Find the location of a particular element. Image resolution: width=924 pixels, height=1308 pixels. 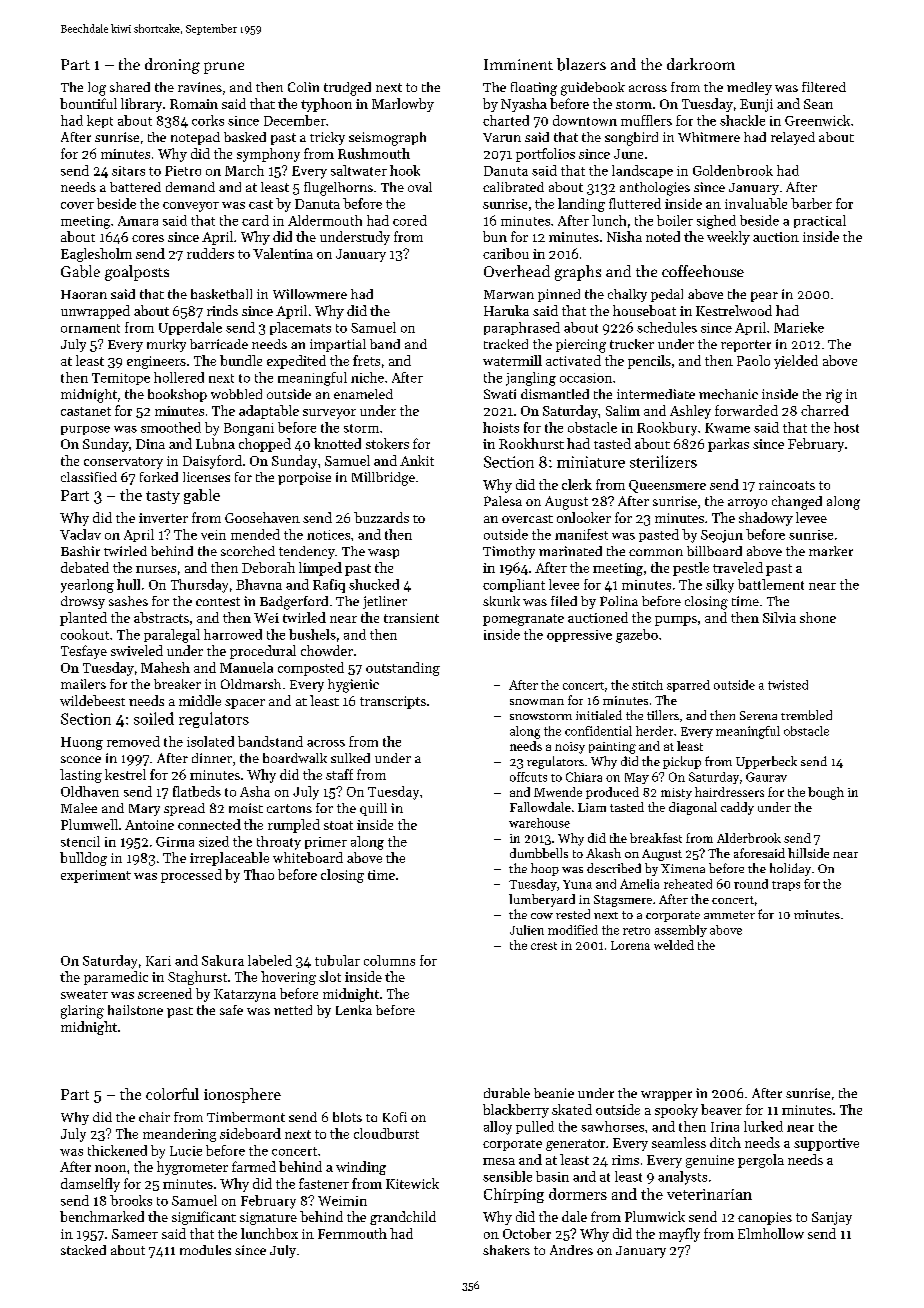

Timothy is located at coordinates (509, 552).
